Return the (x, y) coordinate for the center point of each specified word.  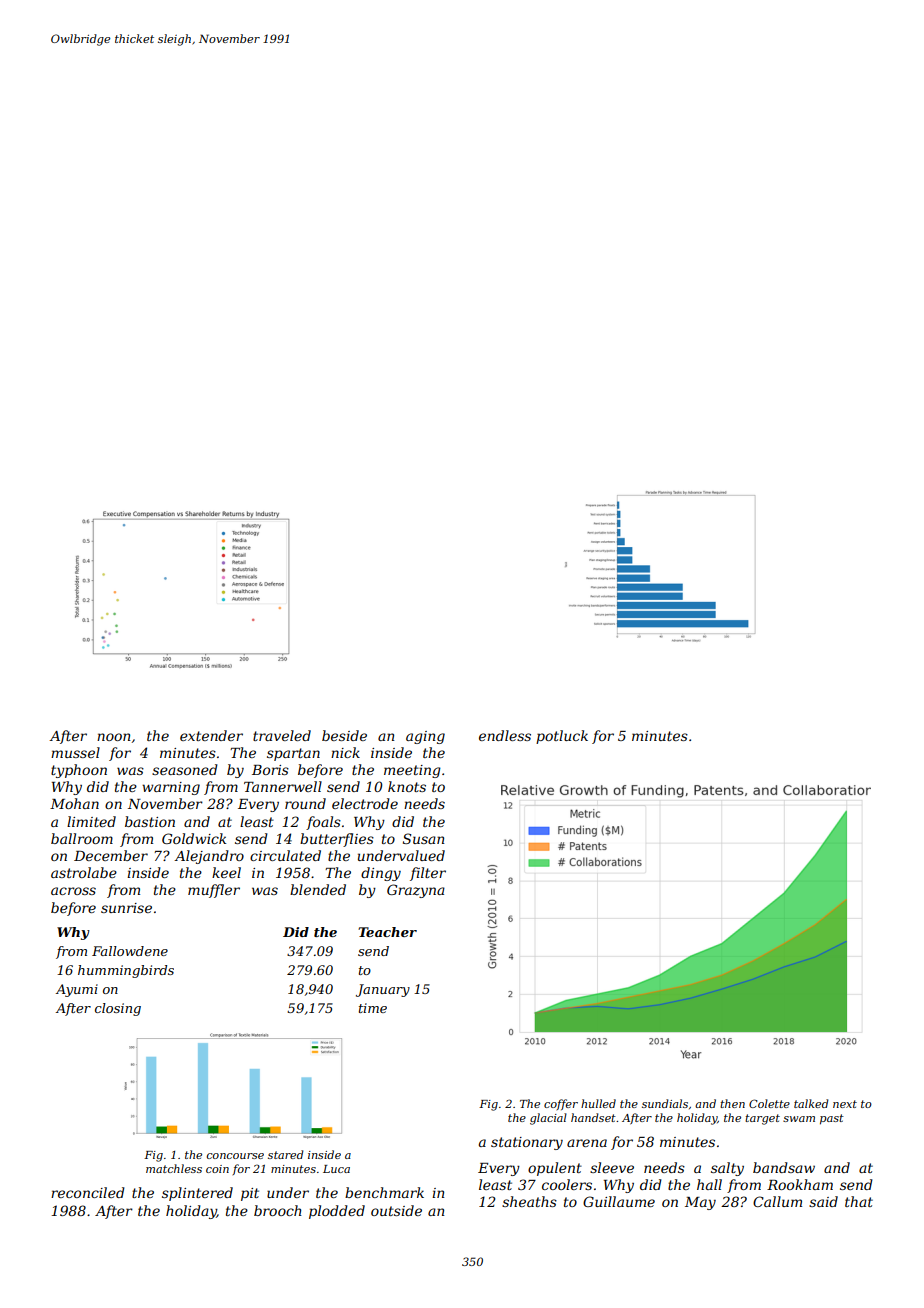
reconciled (88, 1192)
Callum (777, 1201)
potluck (562, 737)
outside (396, 1210)
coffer (561, 1104)
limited (91, 821)
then (732, 1103)
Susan (423, 838)
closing (118, 1009)
